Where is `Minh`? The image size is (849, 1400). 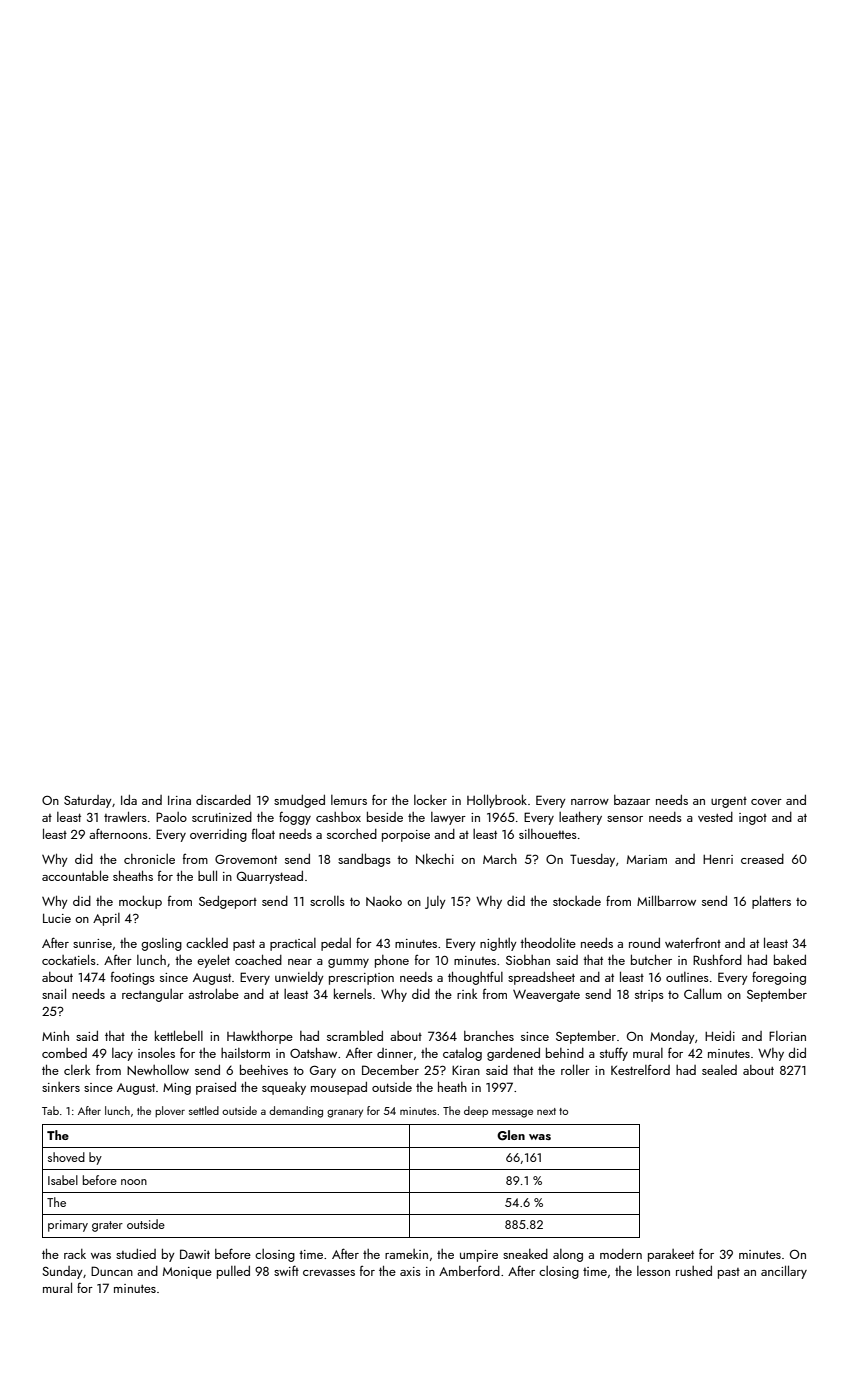 Minh is located at coordinates (55, 1036).
